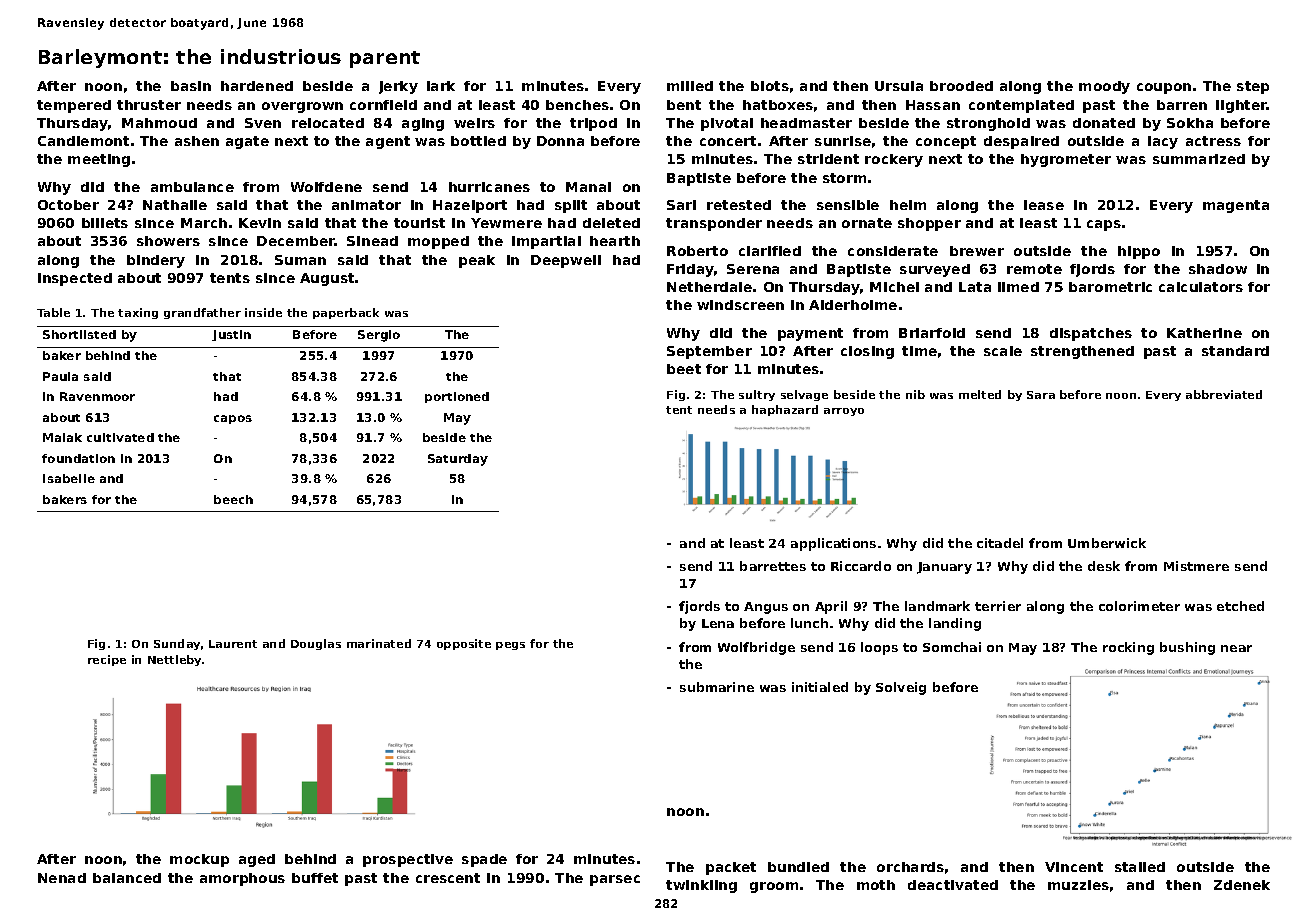  I want to click on barrettes, so click(773, 566).
